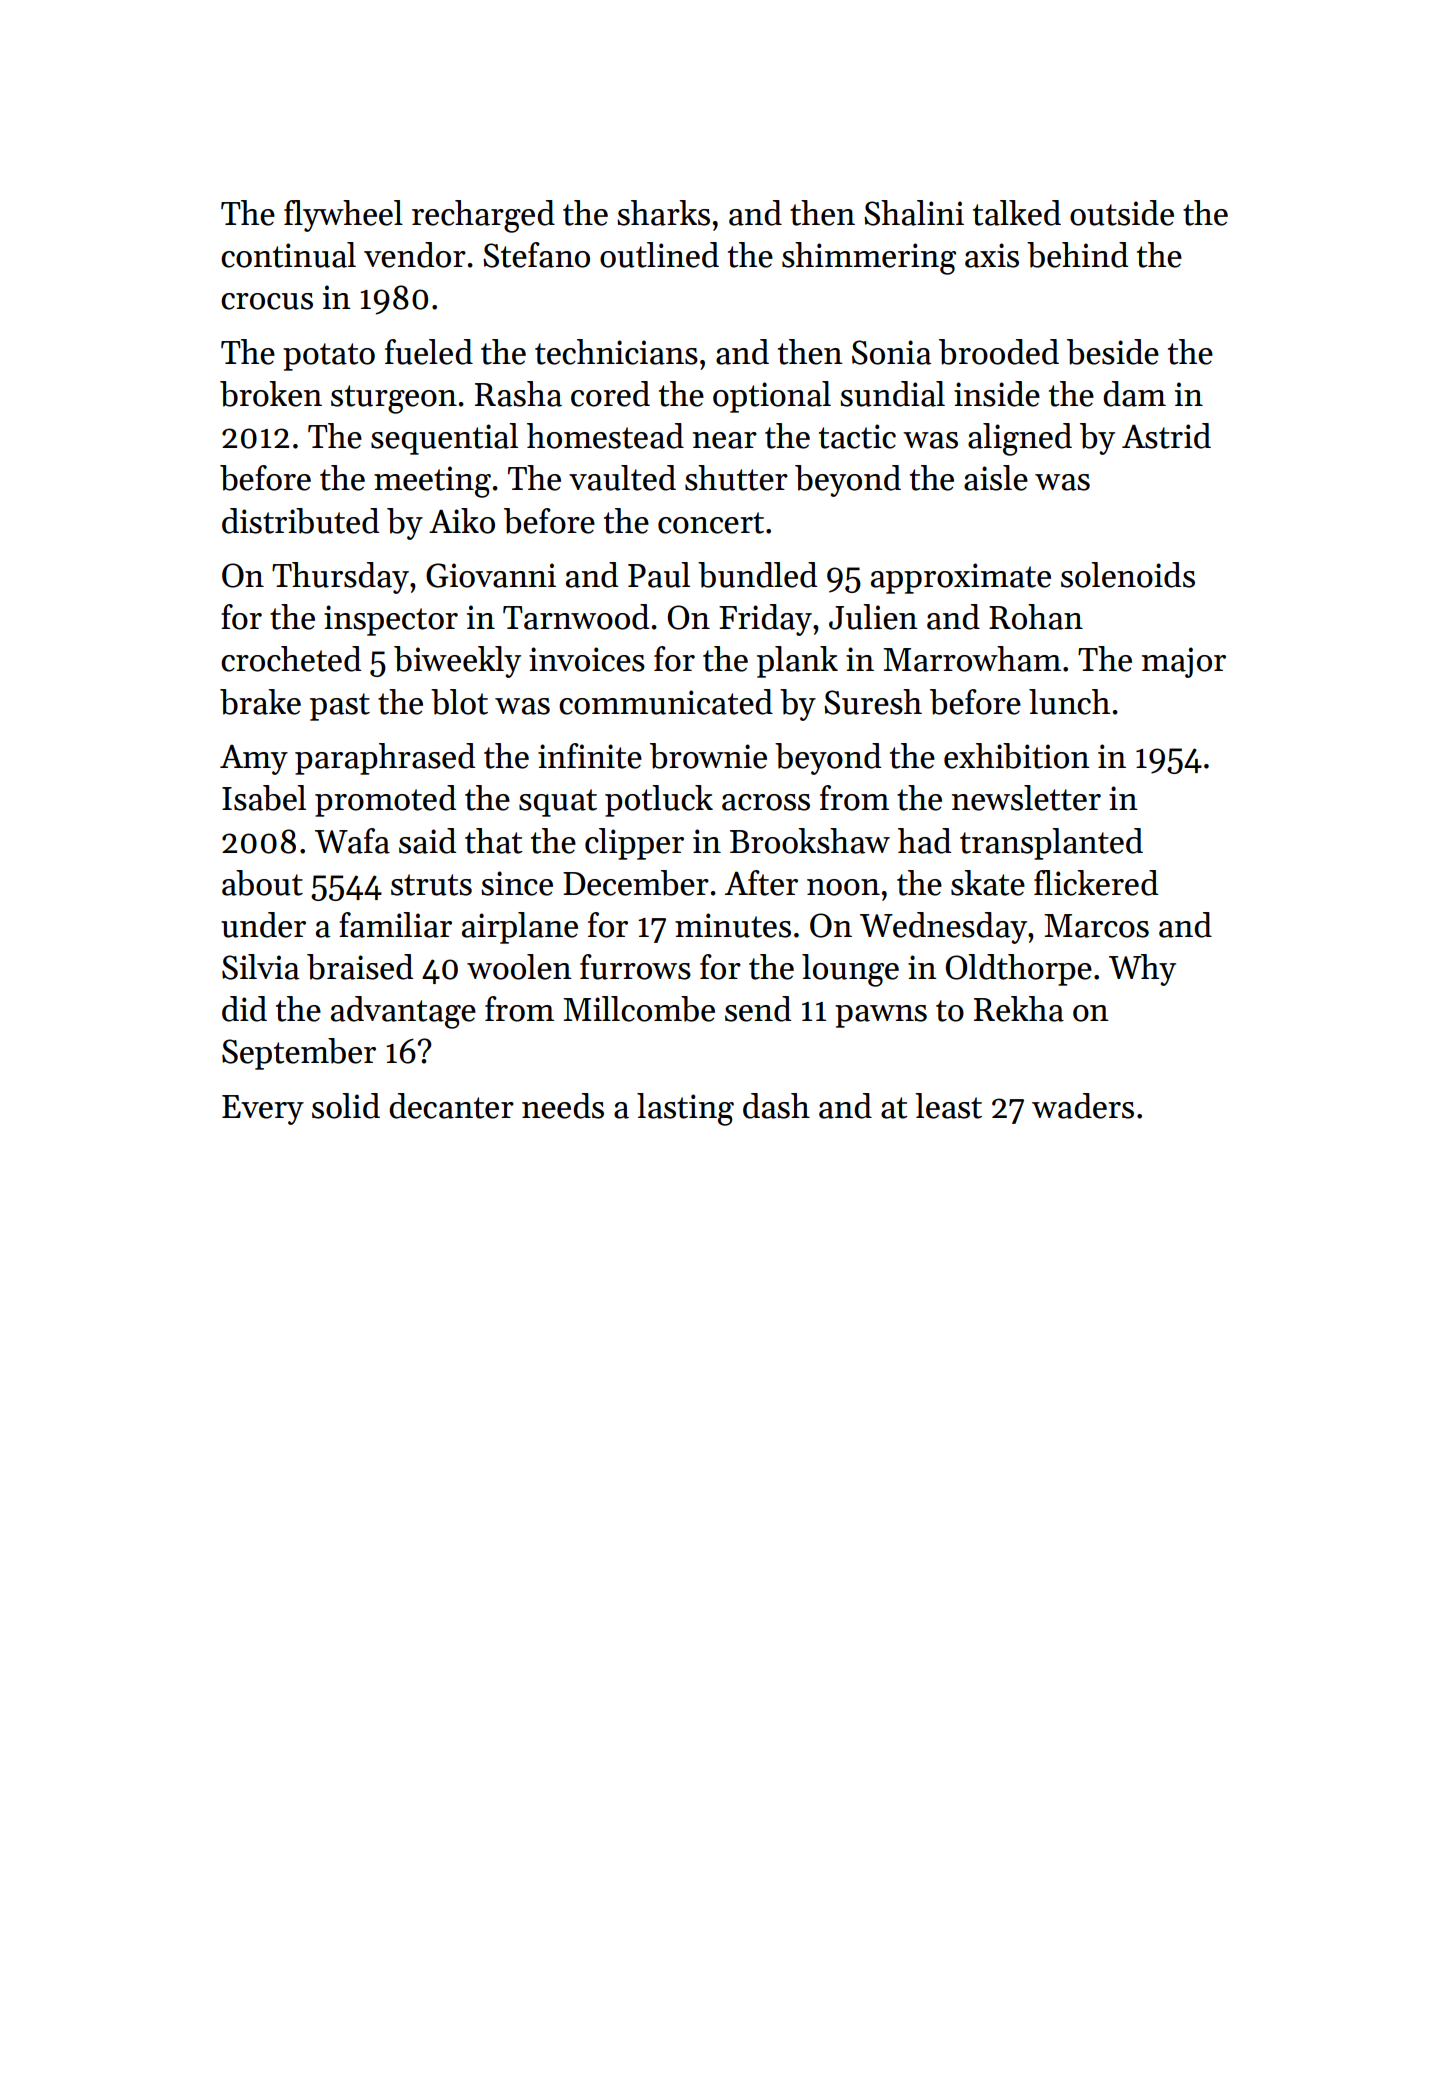 Image resolution: width=1450 pixels, height=2100 pixels. I want to click on outlined, so click(659, 255).
